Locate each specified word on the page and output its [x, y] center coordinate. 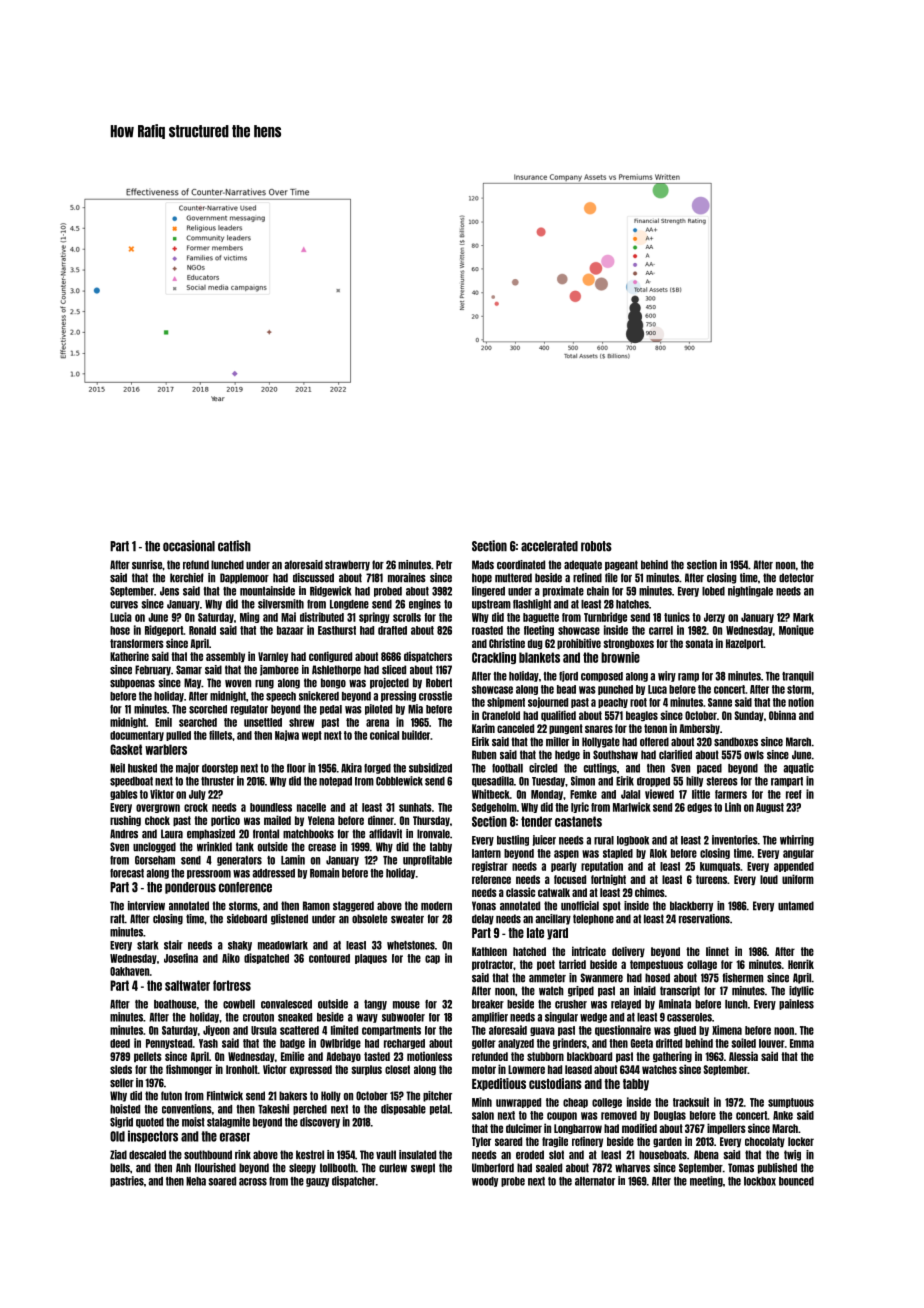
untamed [796, 906]
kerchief [187, 578]
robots [596, 546]
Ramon [316, 906]
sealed [549, 1168]
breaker [488, 1004]
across [253, 1182]
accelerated [549, 546]
